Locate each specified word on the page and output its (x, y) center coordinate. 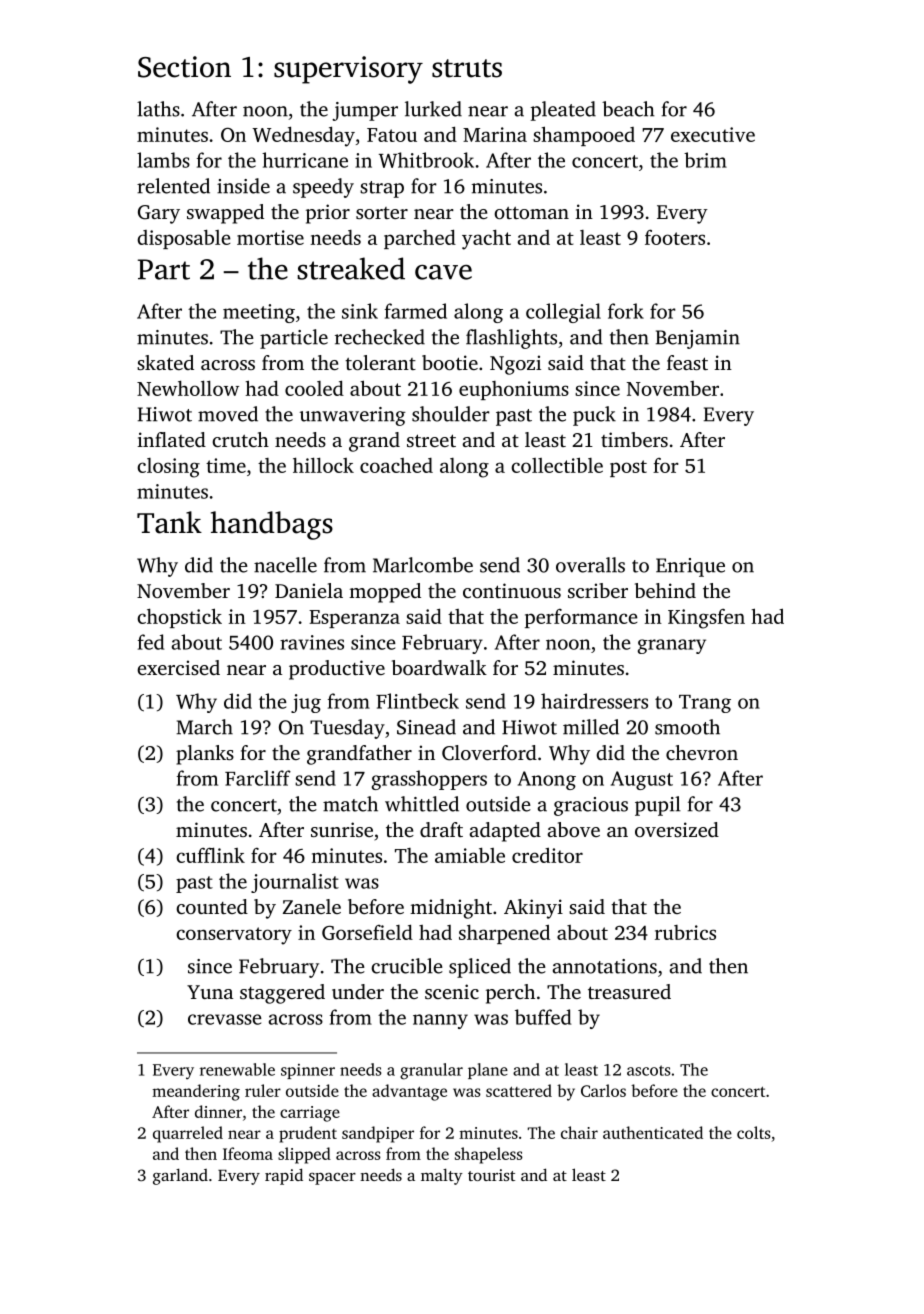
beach (628, 109)
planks (205, 755)
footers (675, 237)
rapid (284, 1176)
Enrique (690, 567)
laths (158, 109)
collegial (563, 313)
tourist (491, 1175)
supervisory (348, 70)
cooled (314, 388)
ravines (312, 642)
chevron (702, 752)
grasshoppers (429, 780)
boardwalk (439, 667)
